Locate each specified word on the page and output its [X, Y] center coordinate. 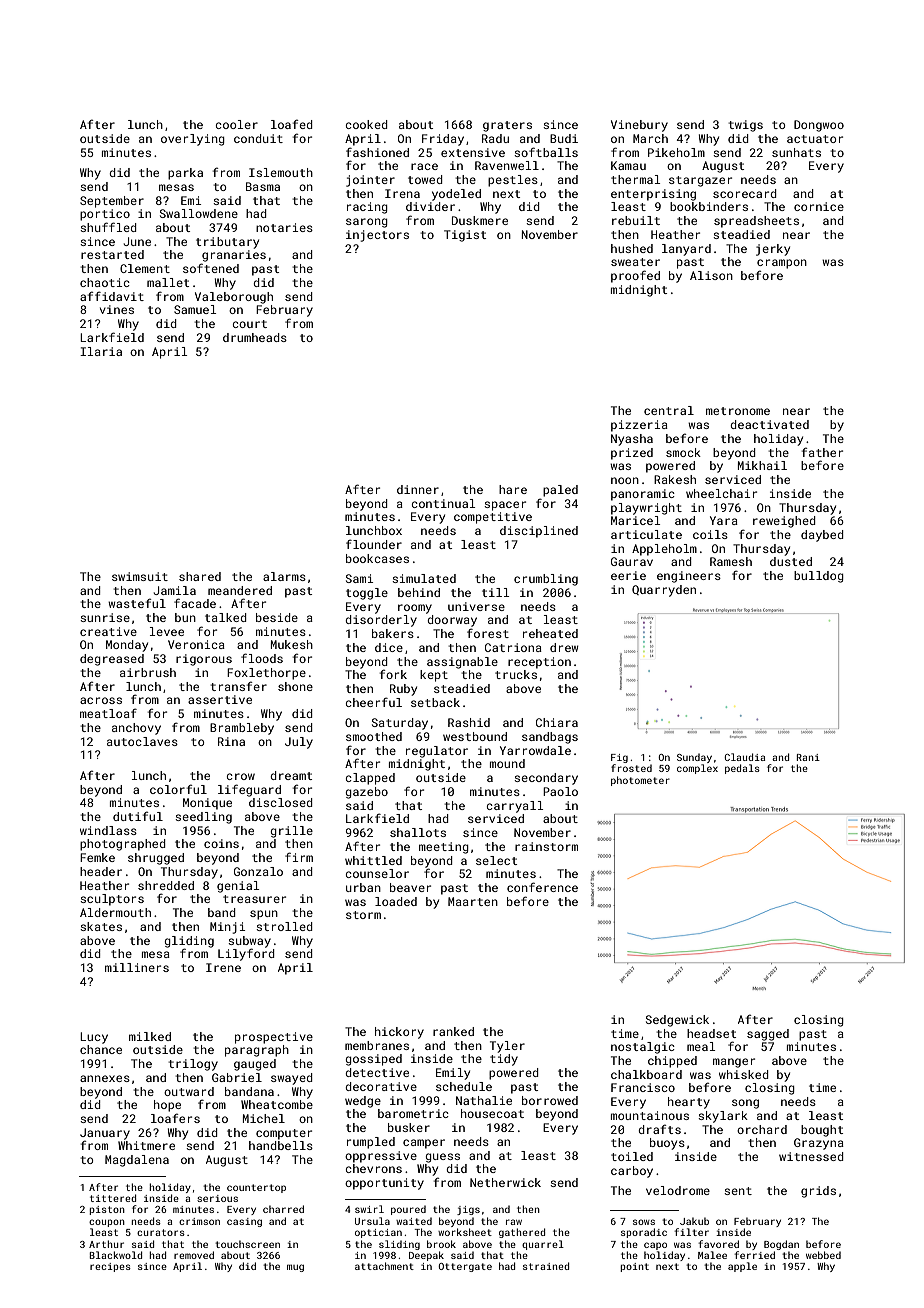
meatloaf [108, 713]
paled [560, 491]
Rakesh [675, 479]
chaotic [105, 282]
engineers [689, 577]
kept [434, 676]
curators [161, 1232]
